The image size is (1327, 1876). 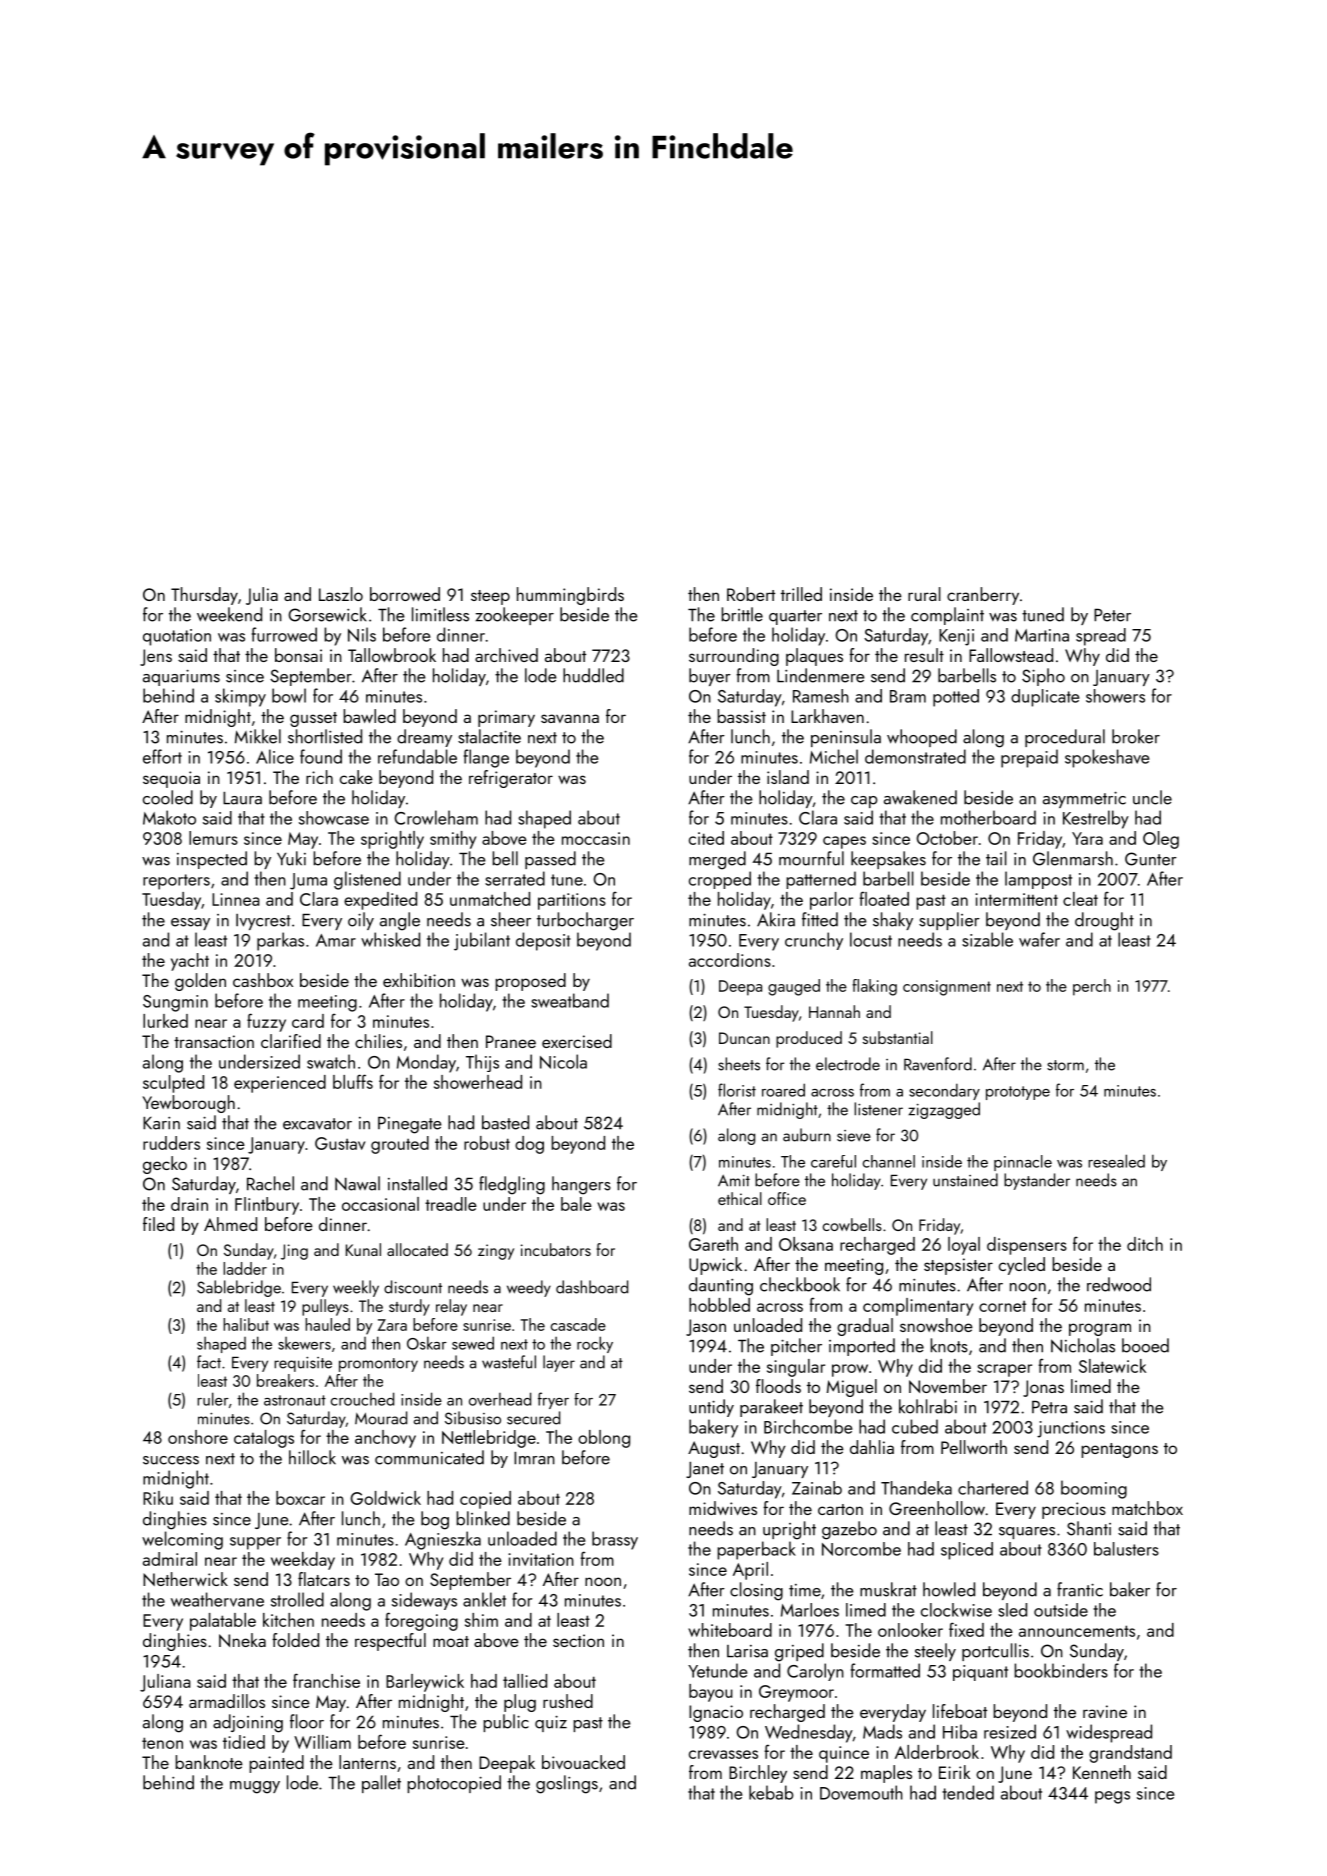 I want to click on ditch, so click(x=1145, y=1244).
